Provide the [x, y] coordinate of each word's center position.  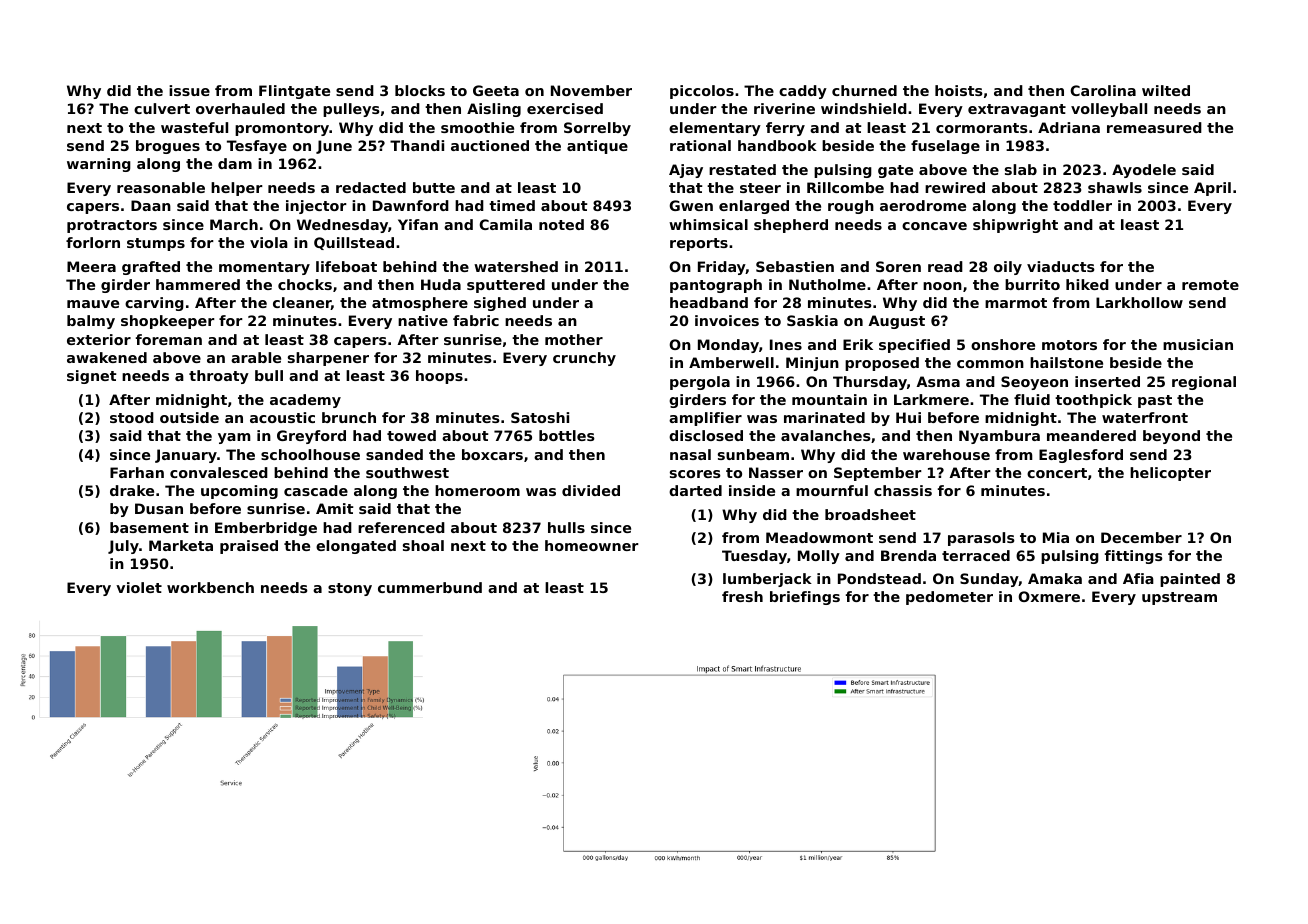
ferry [785, 129]
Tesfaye [257, 147]
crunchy [584, 359]
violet [139, 587]
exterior [99, 339]
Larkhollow [1139, 302]
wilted [1166, 90]
